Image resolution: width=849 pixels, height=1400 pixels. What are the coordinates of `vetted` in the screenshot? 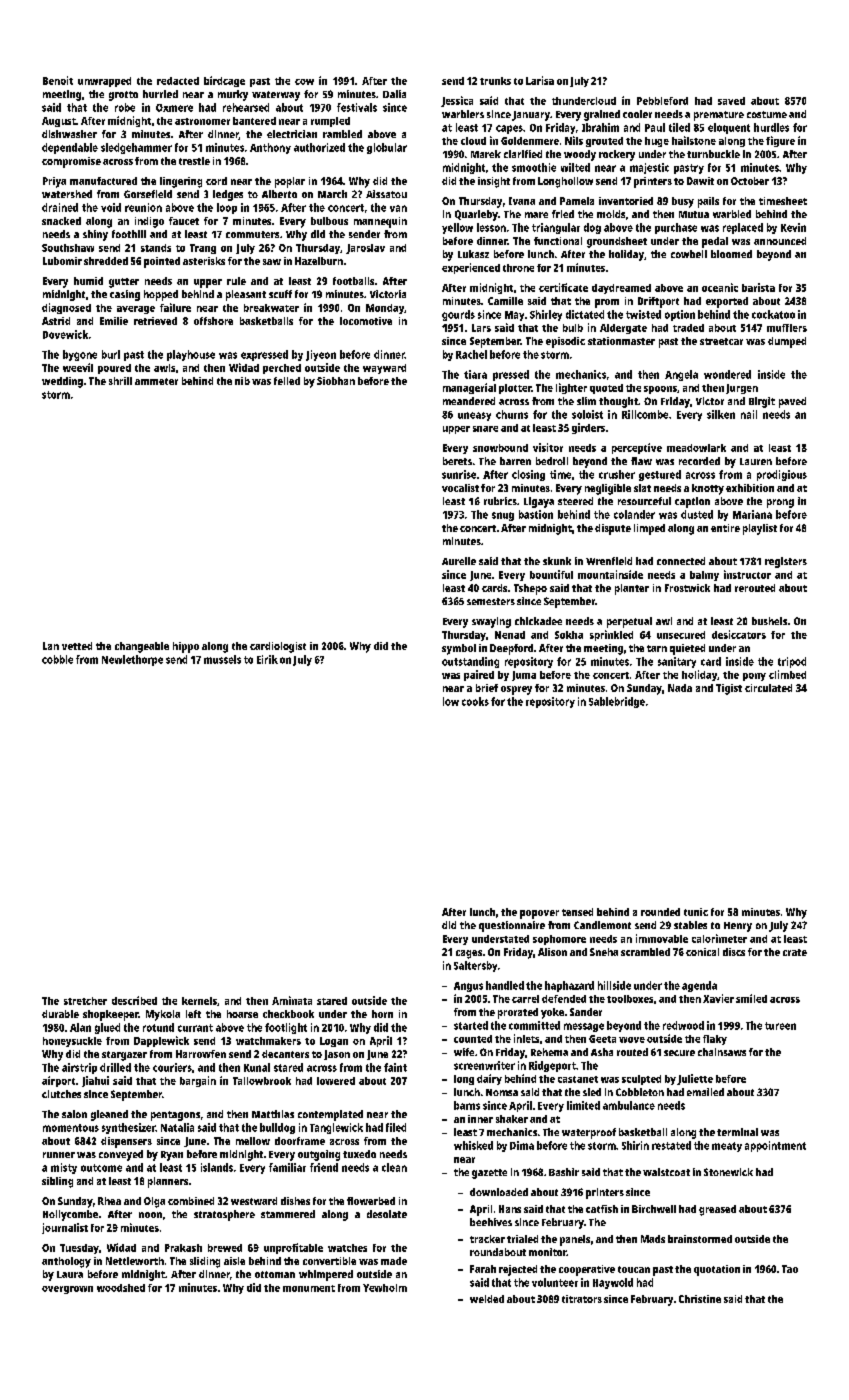 It's located at (77, 646).
